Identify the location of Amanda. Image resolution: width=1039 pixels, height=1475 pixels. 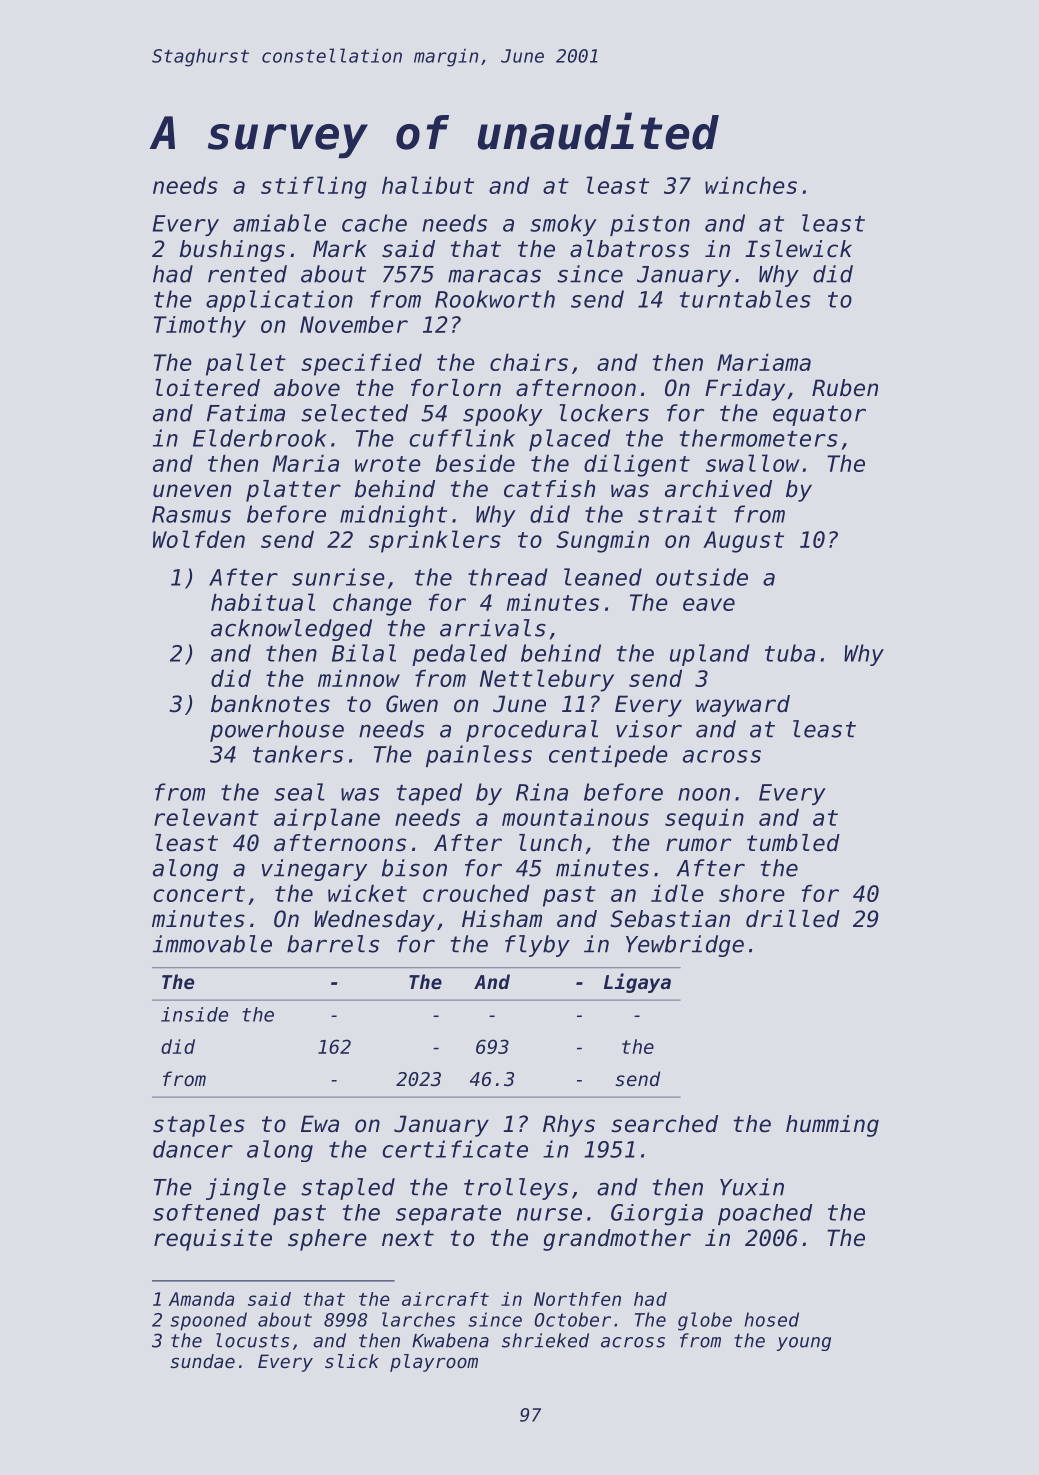
(201, 1299).
